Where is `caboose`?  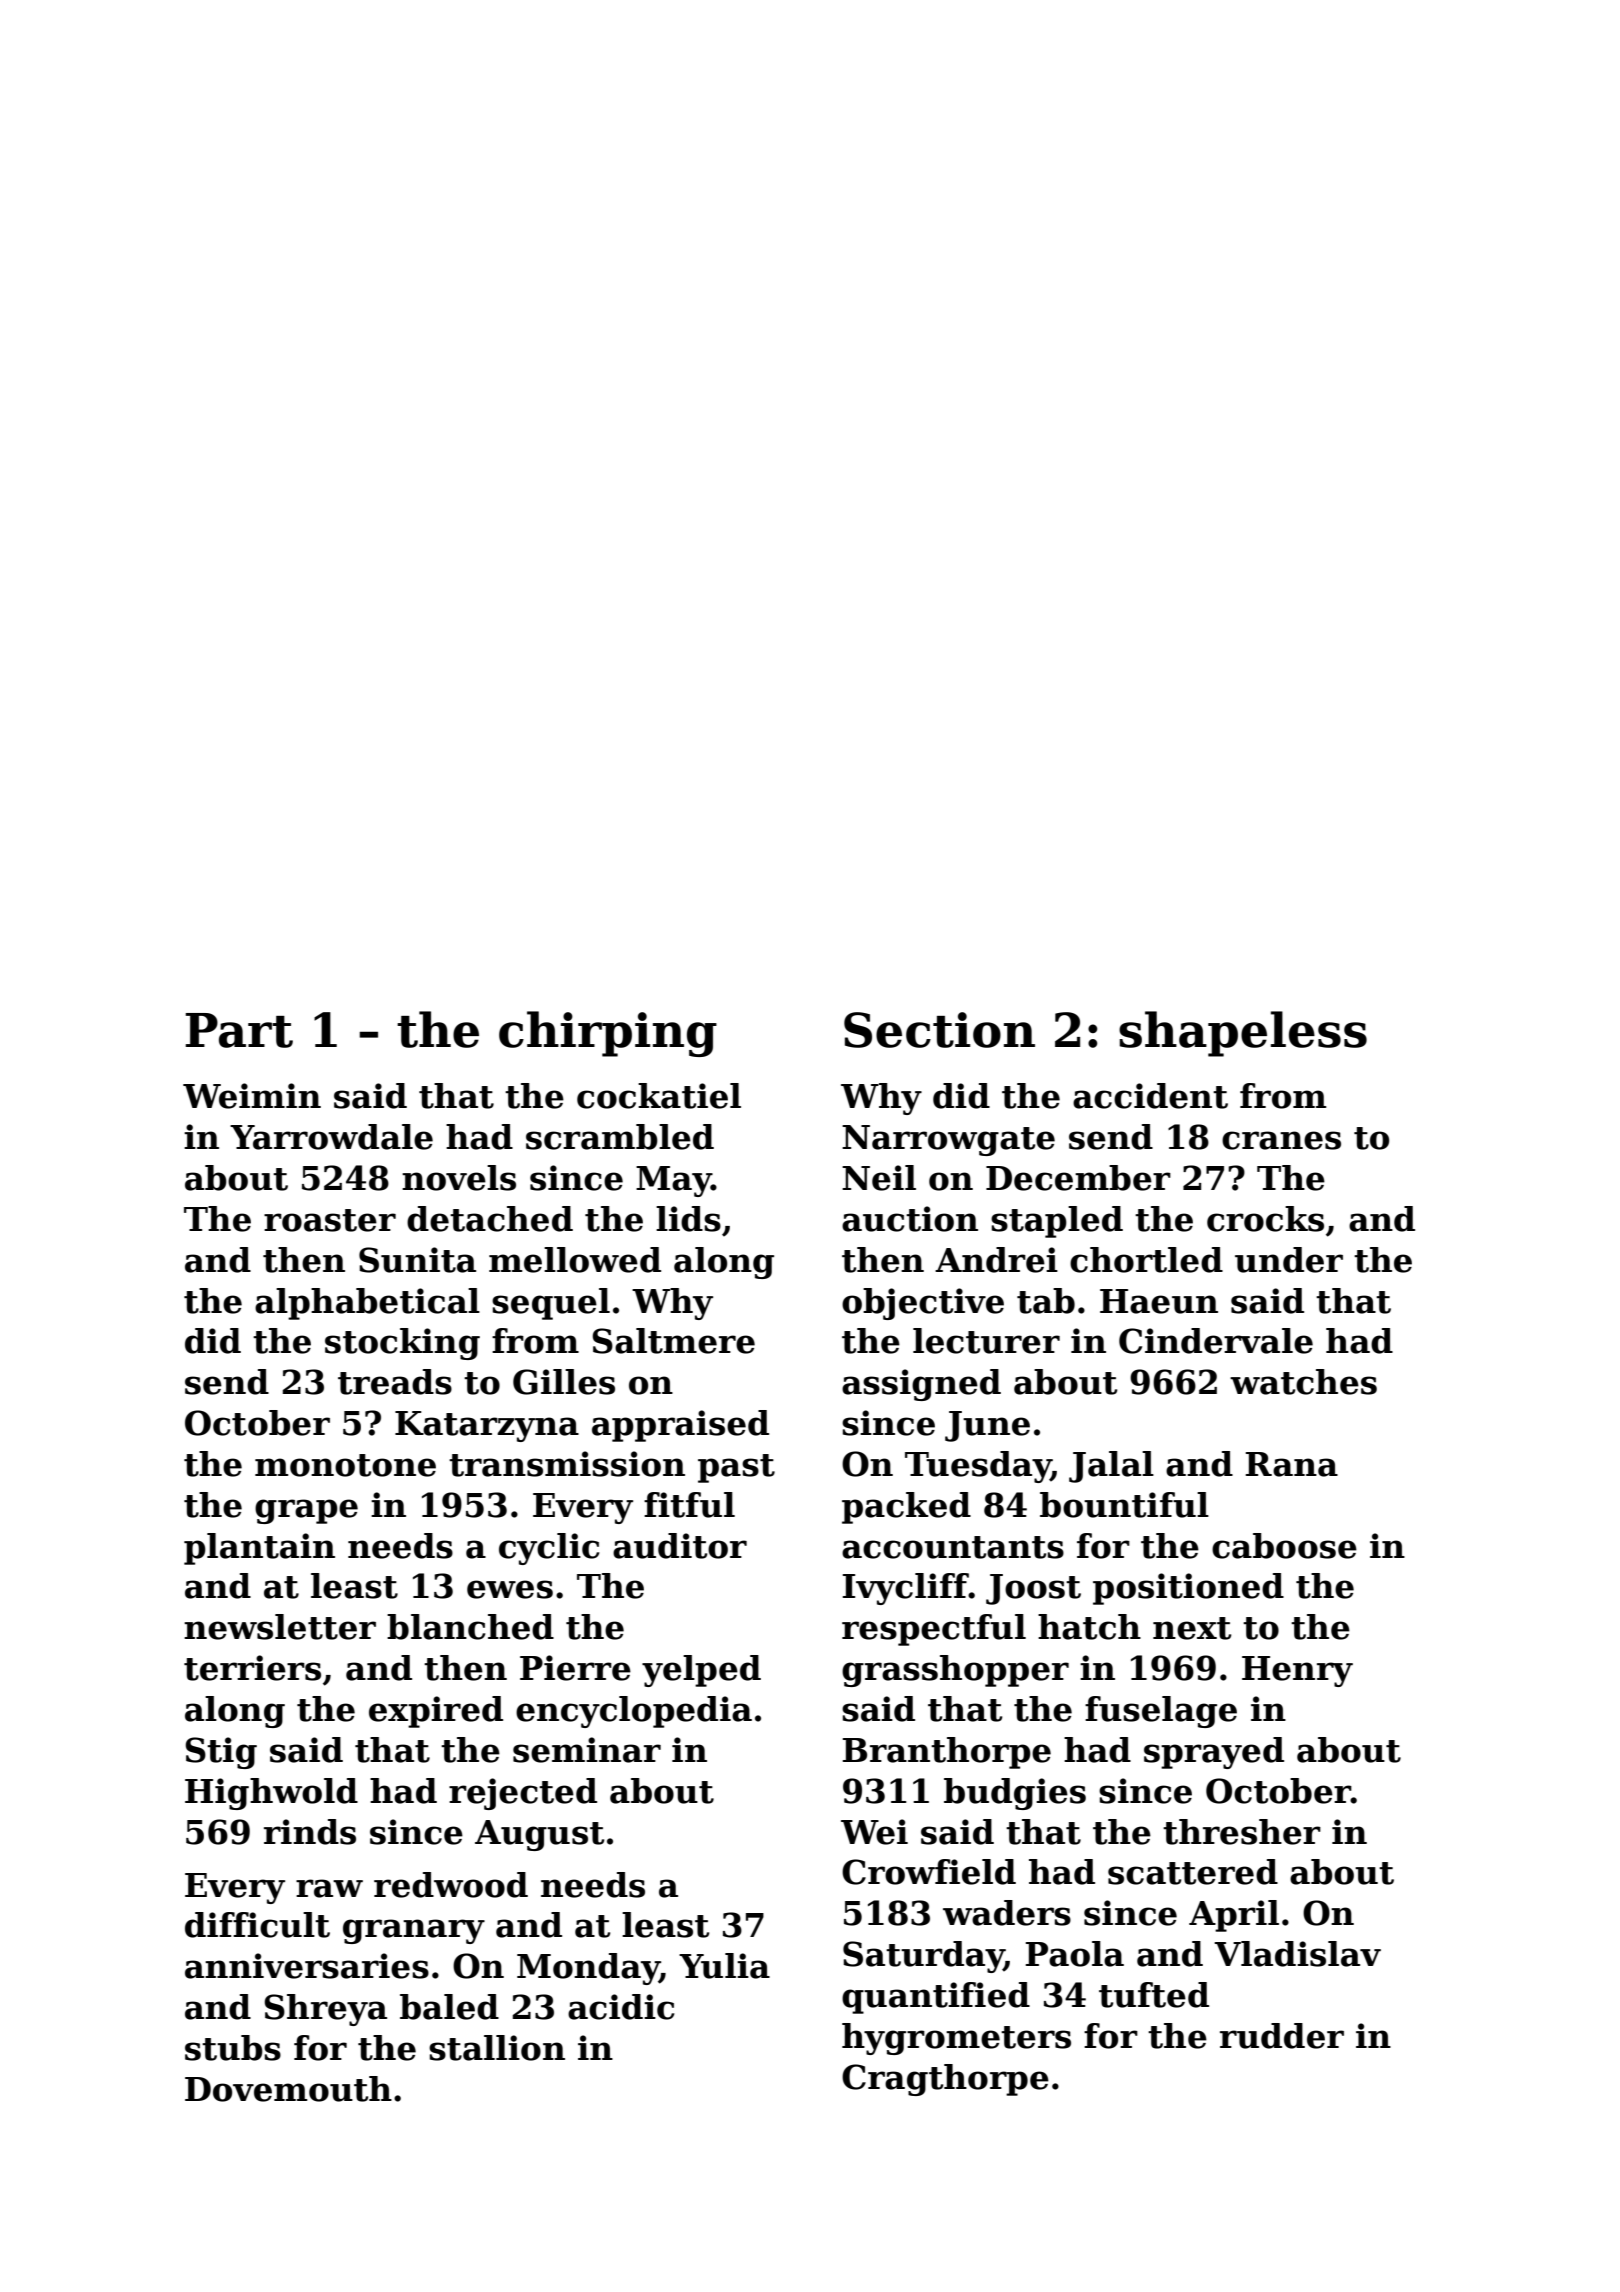
caboose is located at coordinates (1284, 1546).
